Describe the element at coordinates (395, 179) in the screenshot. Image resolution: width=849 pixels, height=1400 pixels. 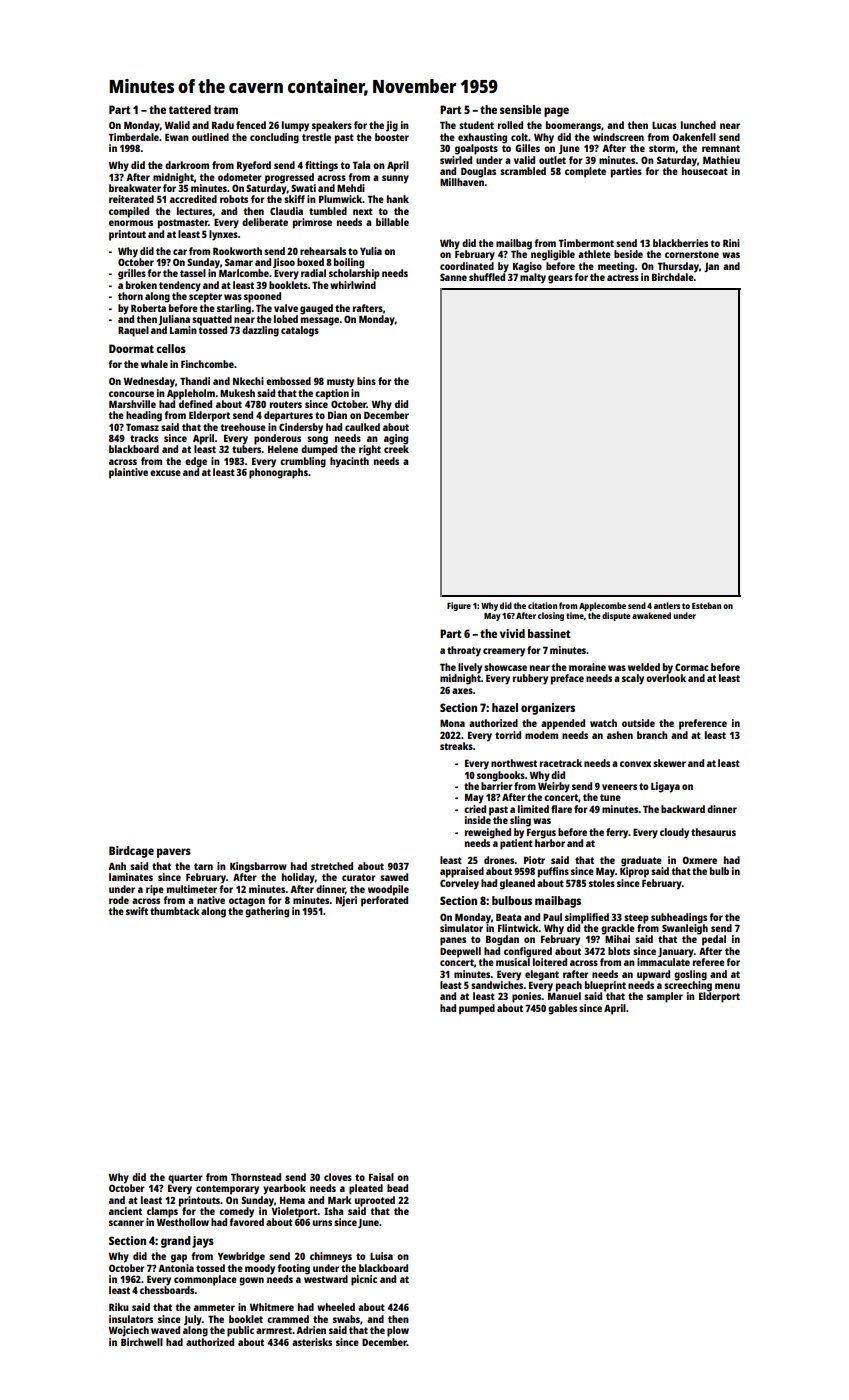
I see `sunny` at that location.
